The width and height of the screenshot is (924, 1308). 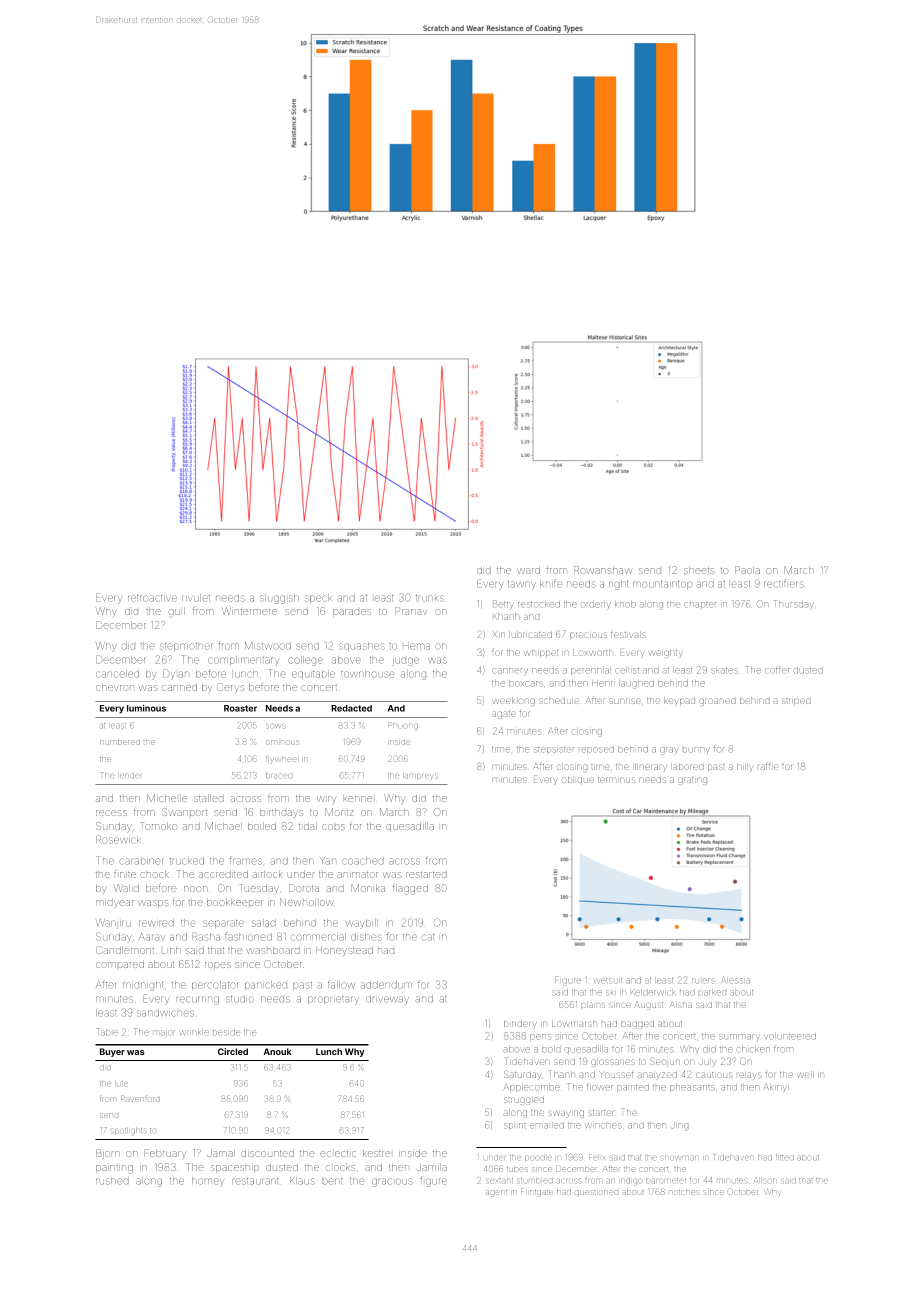 I want to click on Redacted, so click(x=351, y=708).
